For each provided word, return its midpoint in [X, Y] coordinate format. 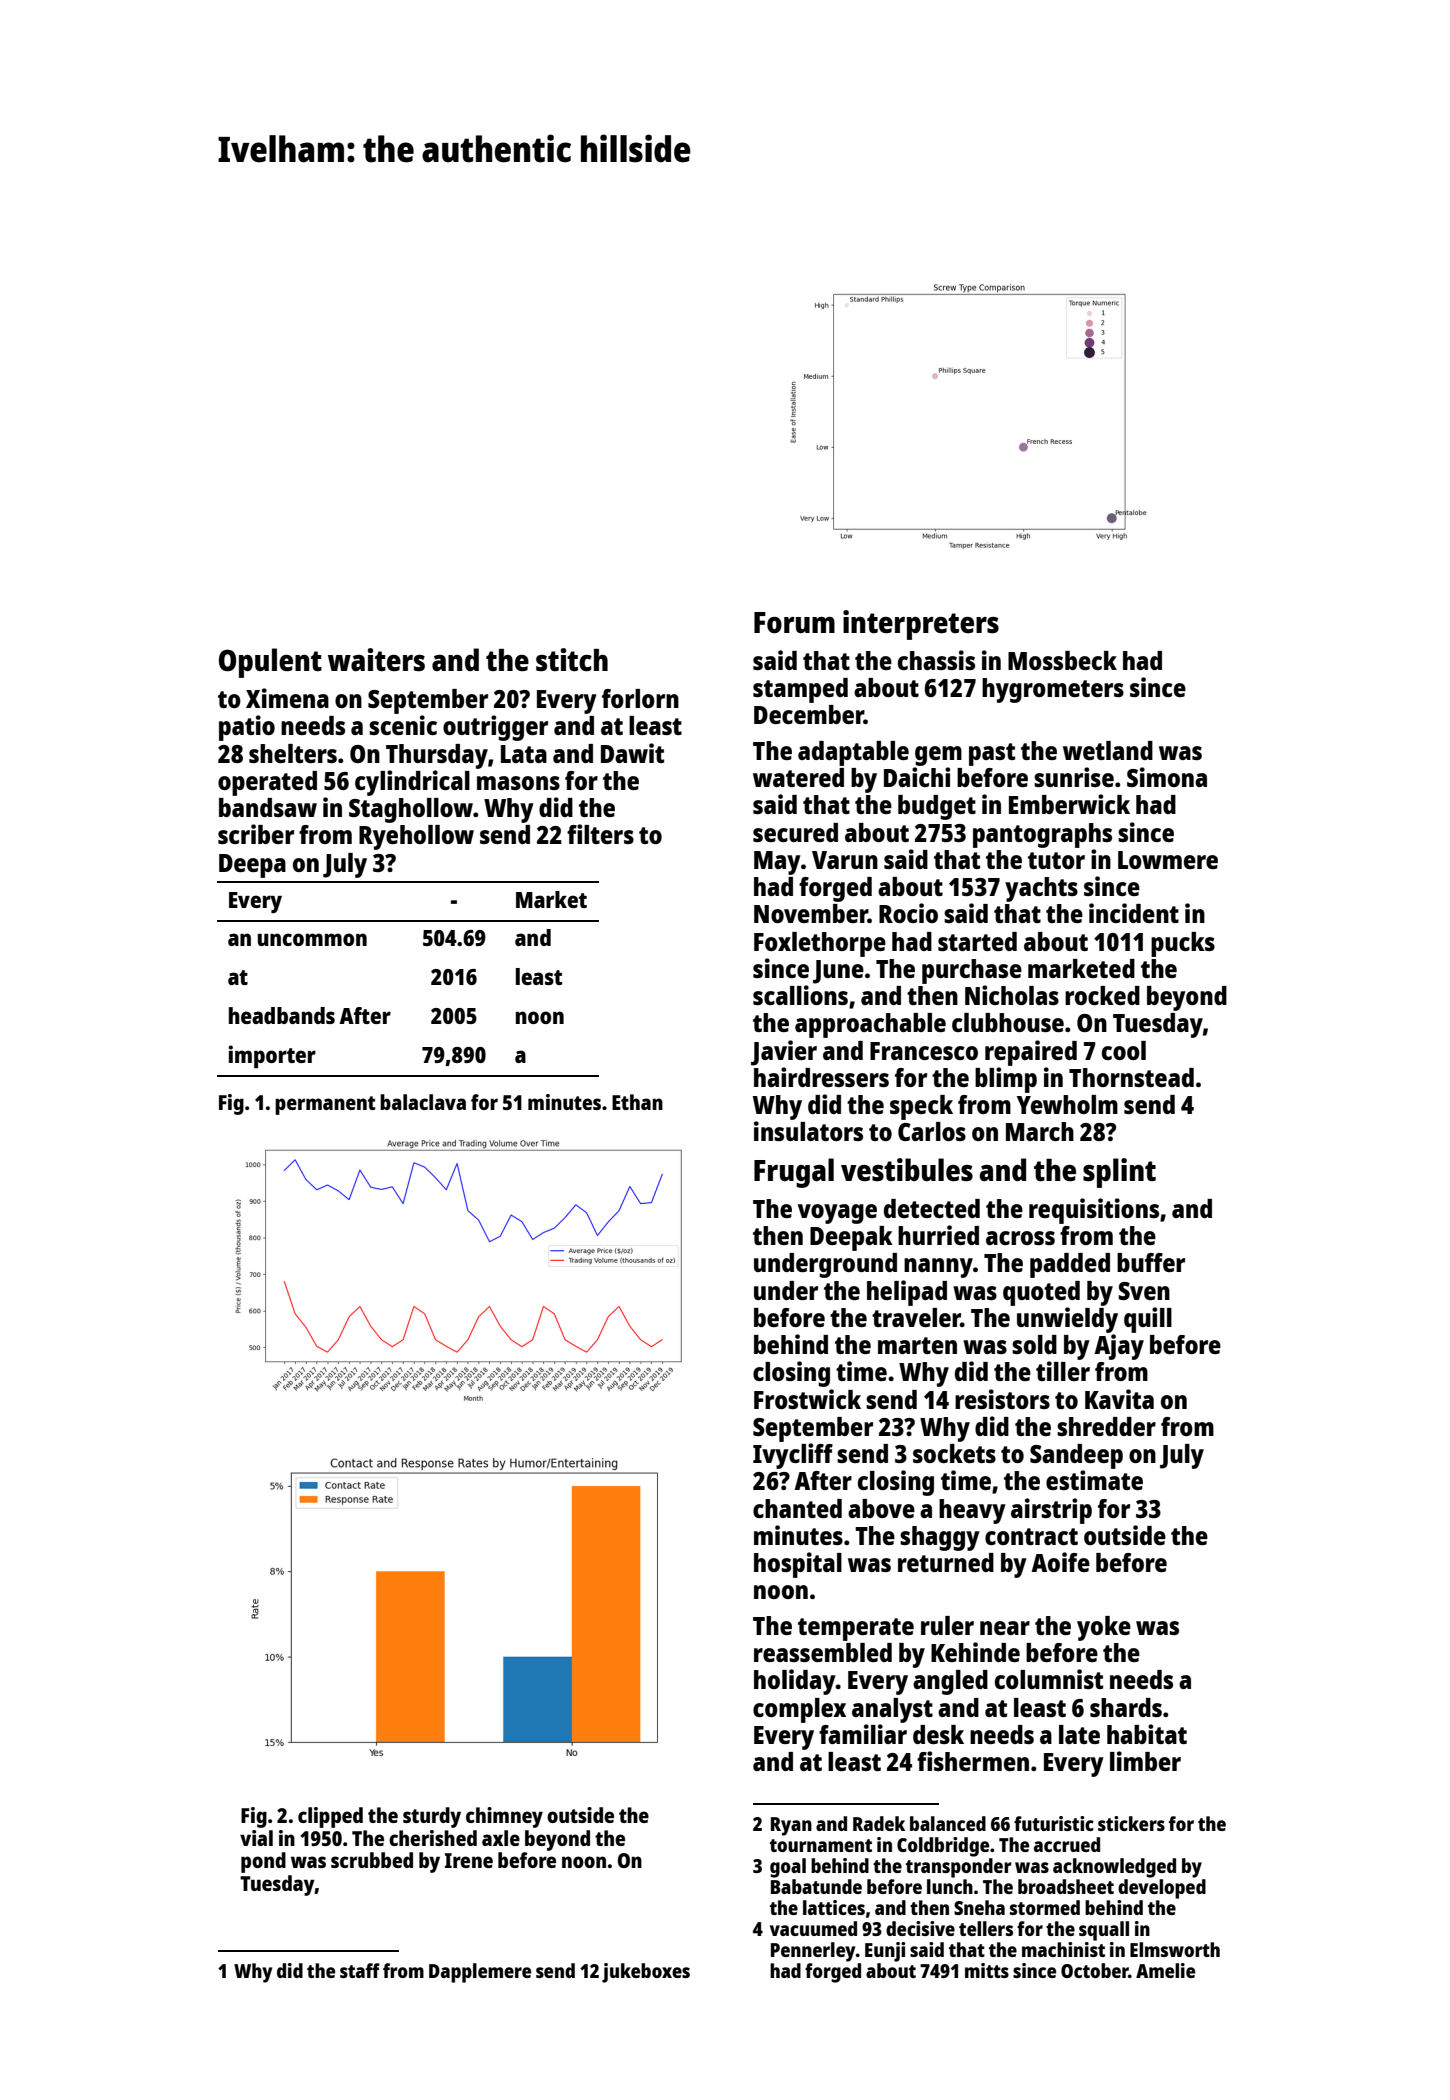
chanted [797, 1508]
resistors [1002, 1399]
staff [360, 1970]
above [881, 1508]
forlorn [640, 698]
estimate [1094, 1480]
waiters [376, 659]
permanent [325, 1105]
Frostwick [807, 1399]
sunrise [1074, 777]
